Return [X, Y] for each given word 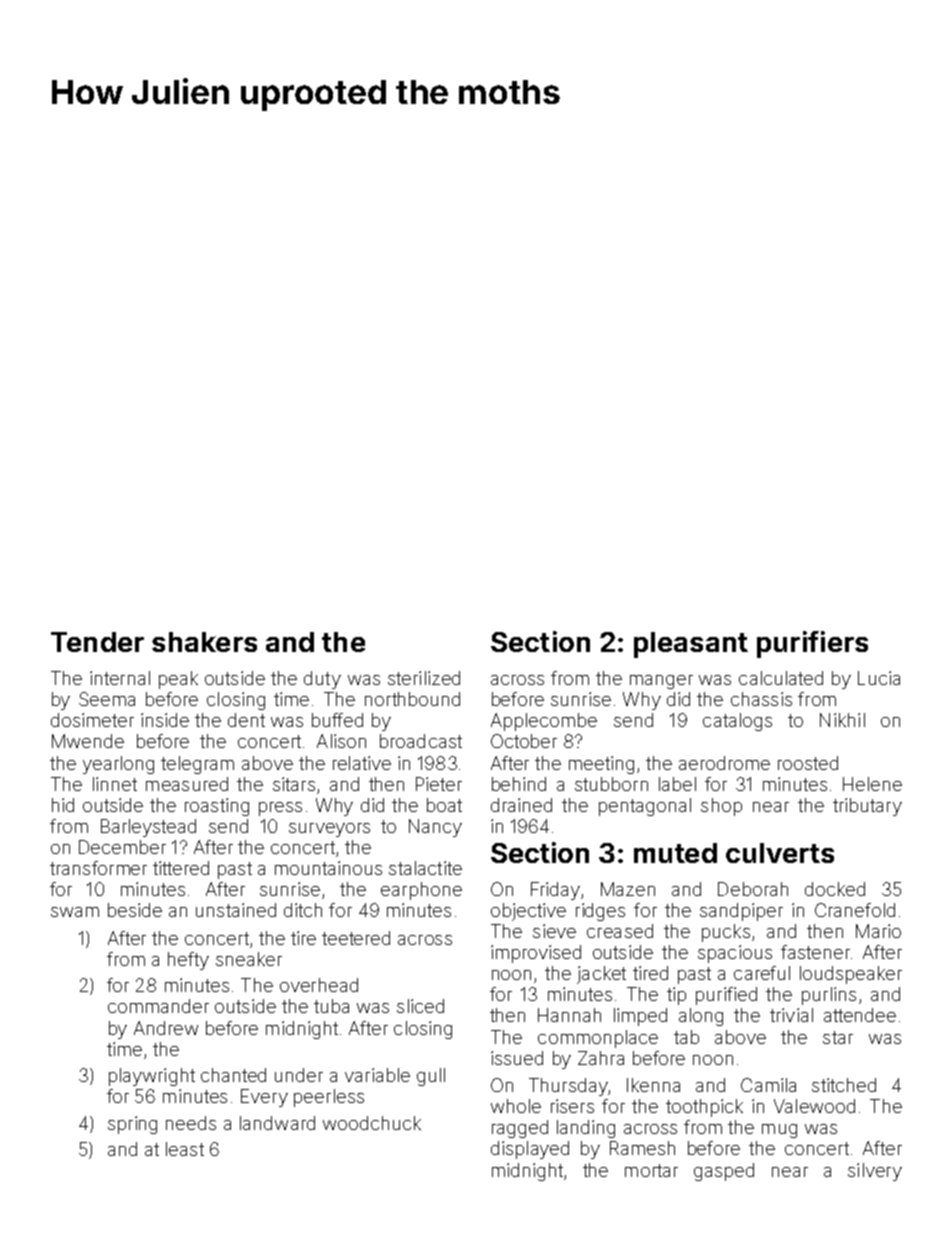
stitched [844, 1085]
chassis [761, 699]
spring [132, 1125]
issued [517, 1058]
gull [431, 1077]
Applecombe [544, 722]
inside [165, 720]
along [701, 1017]
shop [721, 807]
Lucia [879, 678]
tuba [331, 1006]
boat [444, 805]
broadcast [421, 741]
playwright [152, 1077]
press [280, 809]
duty [322, 680]
